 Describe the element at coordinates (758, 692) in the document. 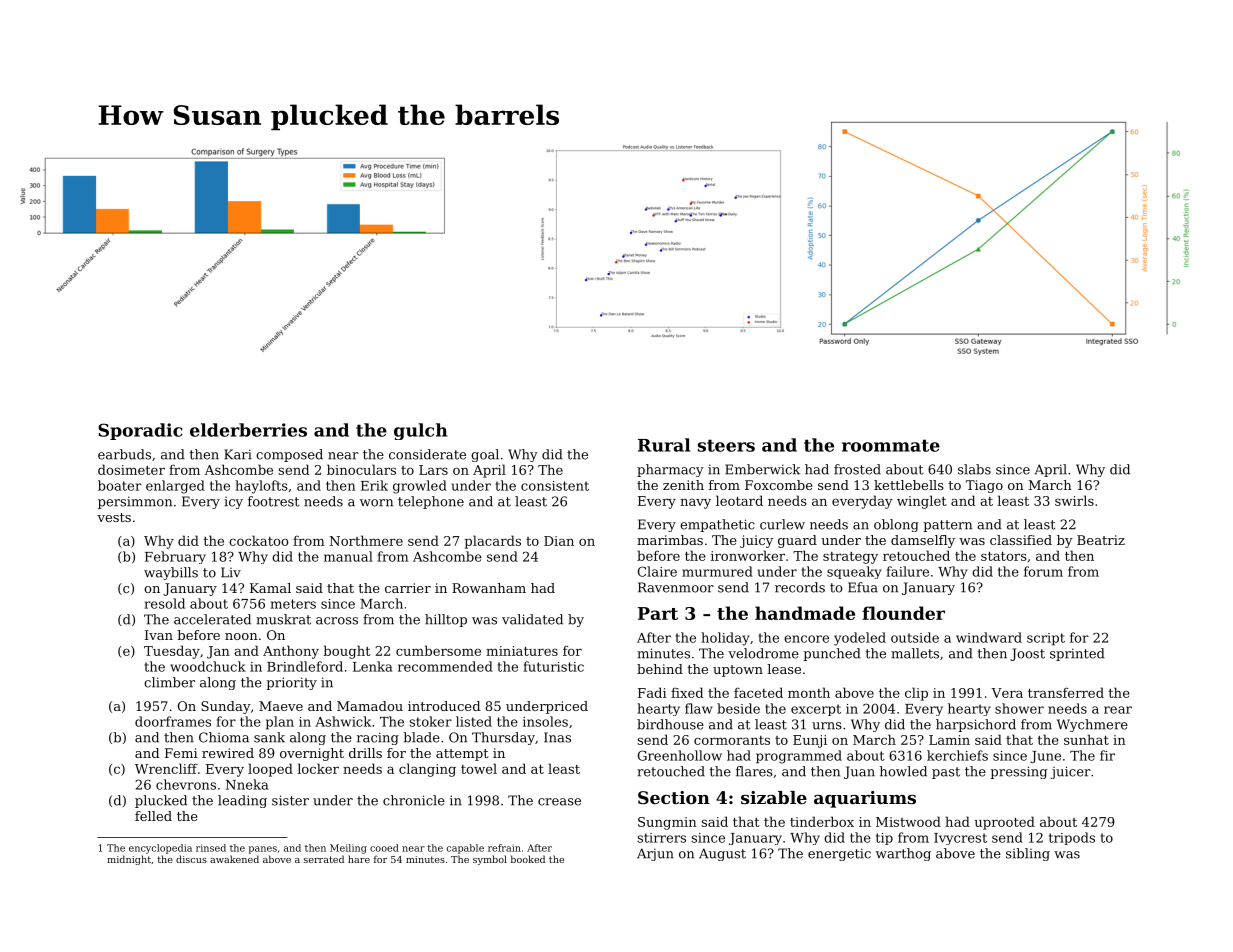

I see `faceted` at that location.
